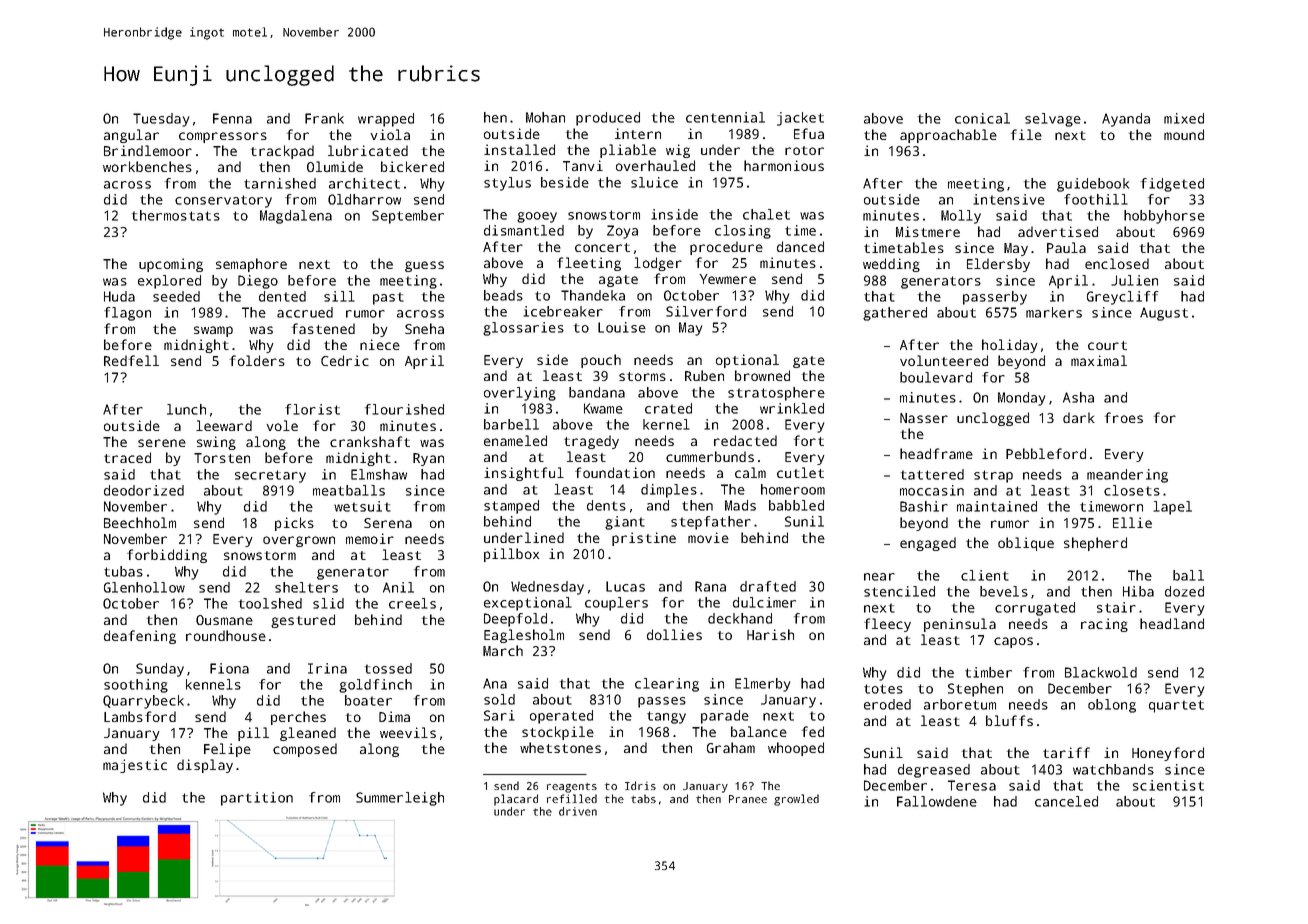 Image resolution: width=1308 pixels, height=924 pixels. I want to click on partition, so click(257, 799).
